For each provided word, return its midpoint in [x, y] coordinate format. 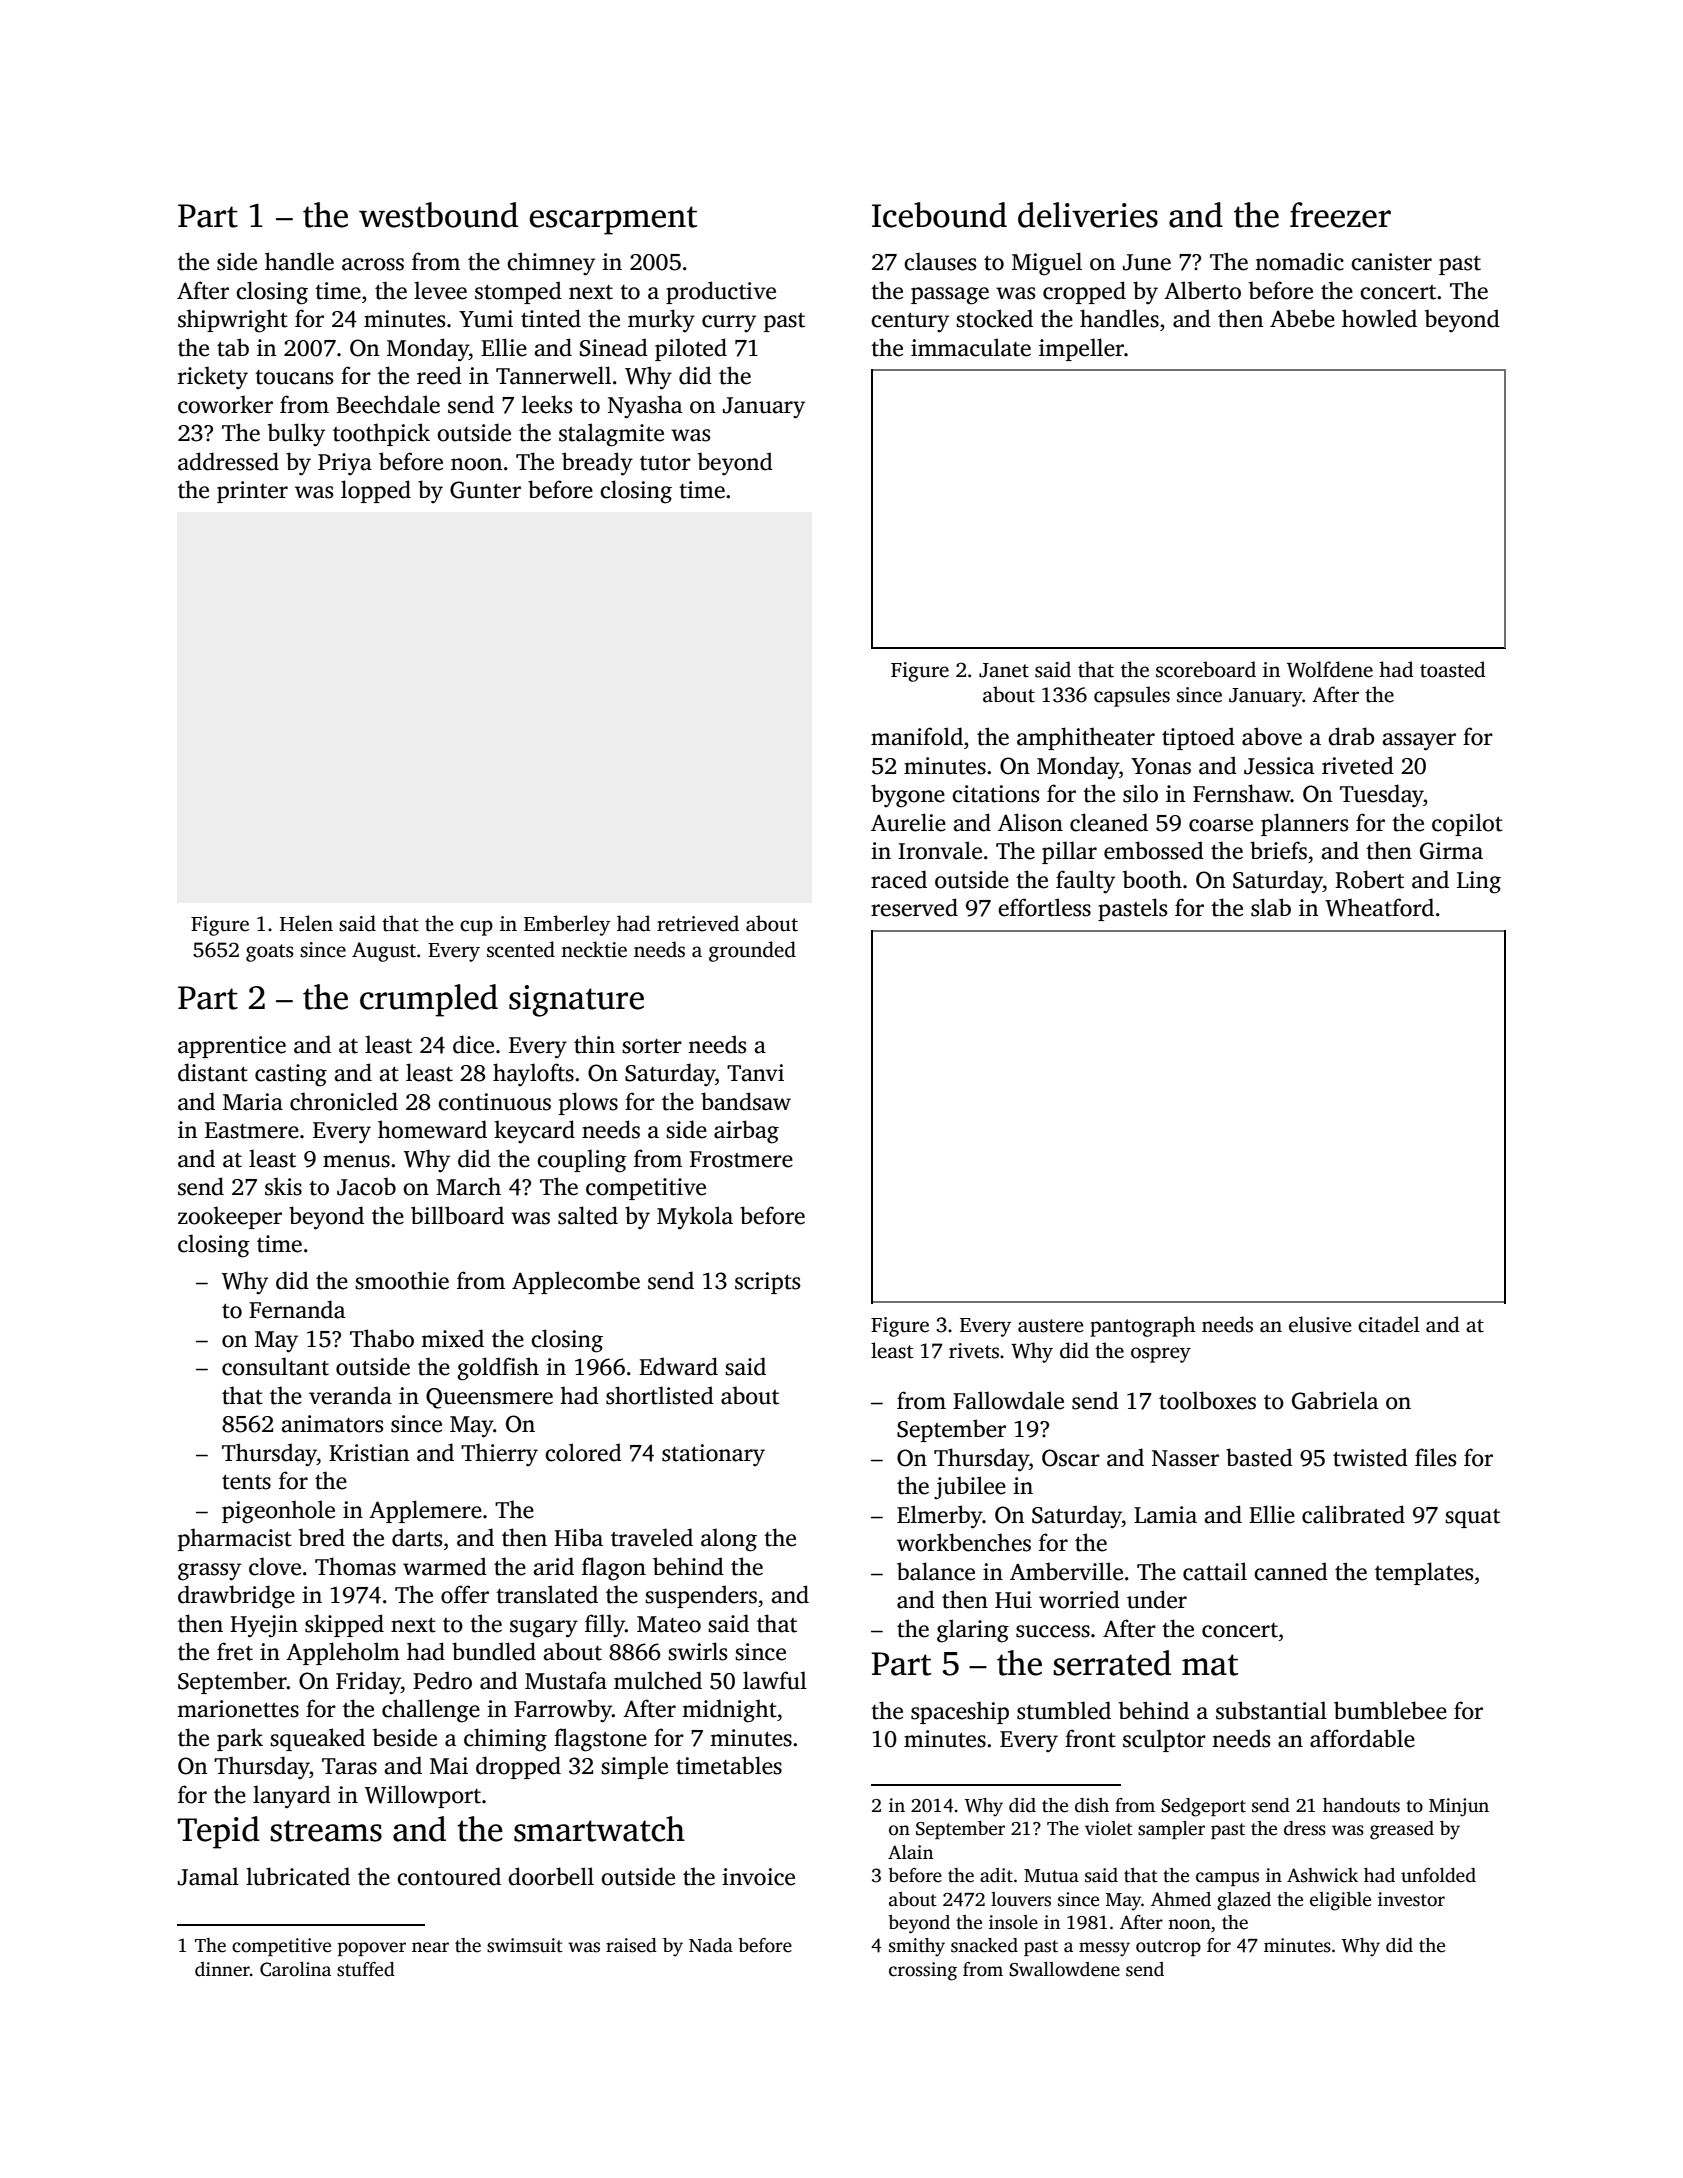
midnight [729, 1711]
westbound [438, 215]
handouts [1361, 1805]
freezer [1340, 215]
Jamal [208, 1876]
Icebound [939, 215]
